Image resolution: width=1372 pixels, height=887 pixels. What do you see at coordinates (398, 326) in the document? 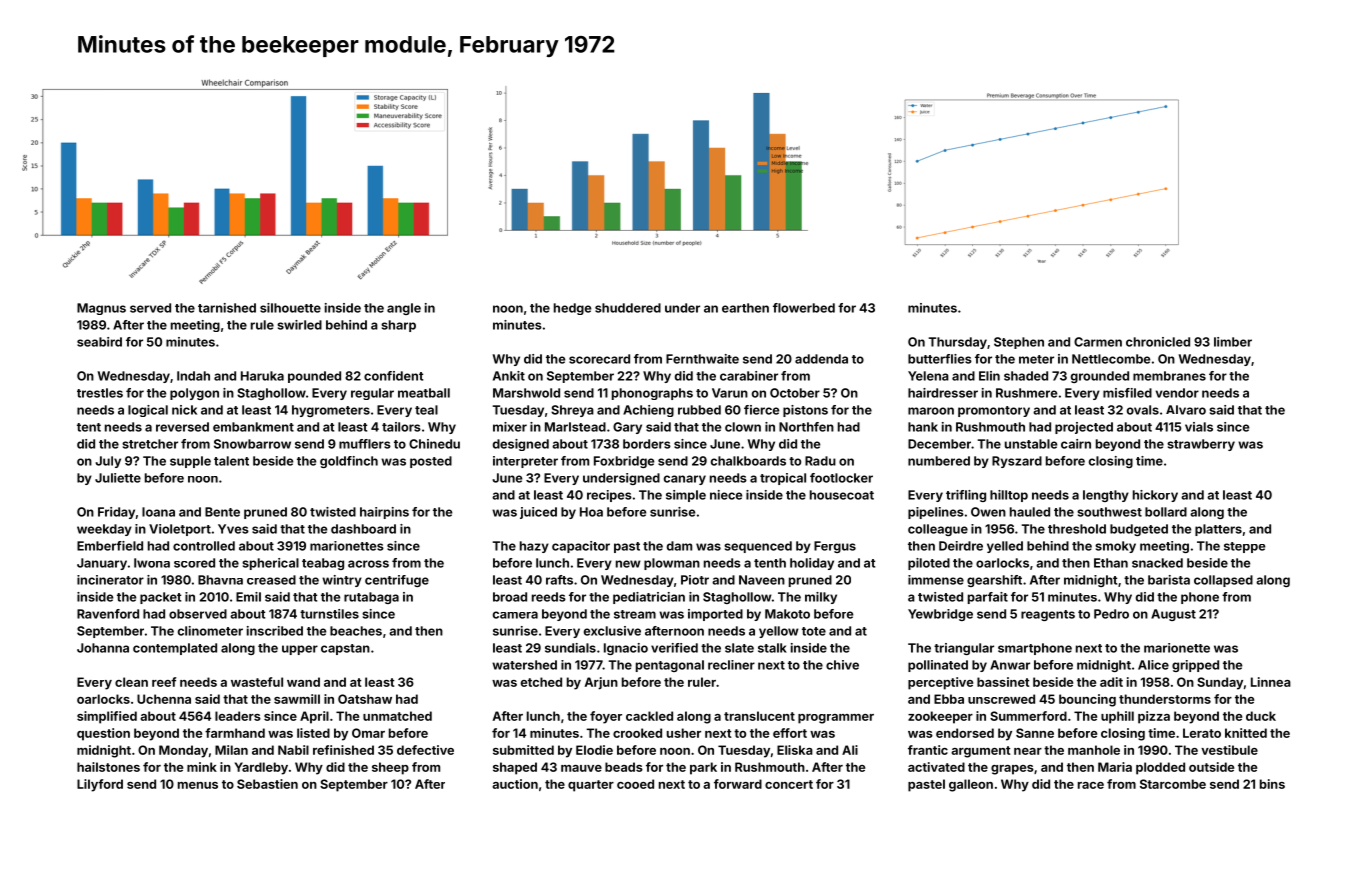
I see `sharp` at bounding box center [398, 326].
